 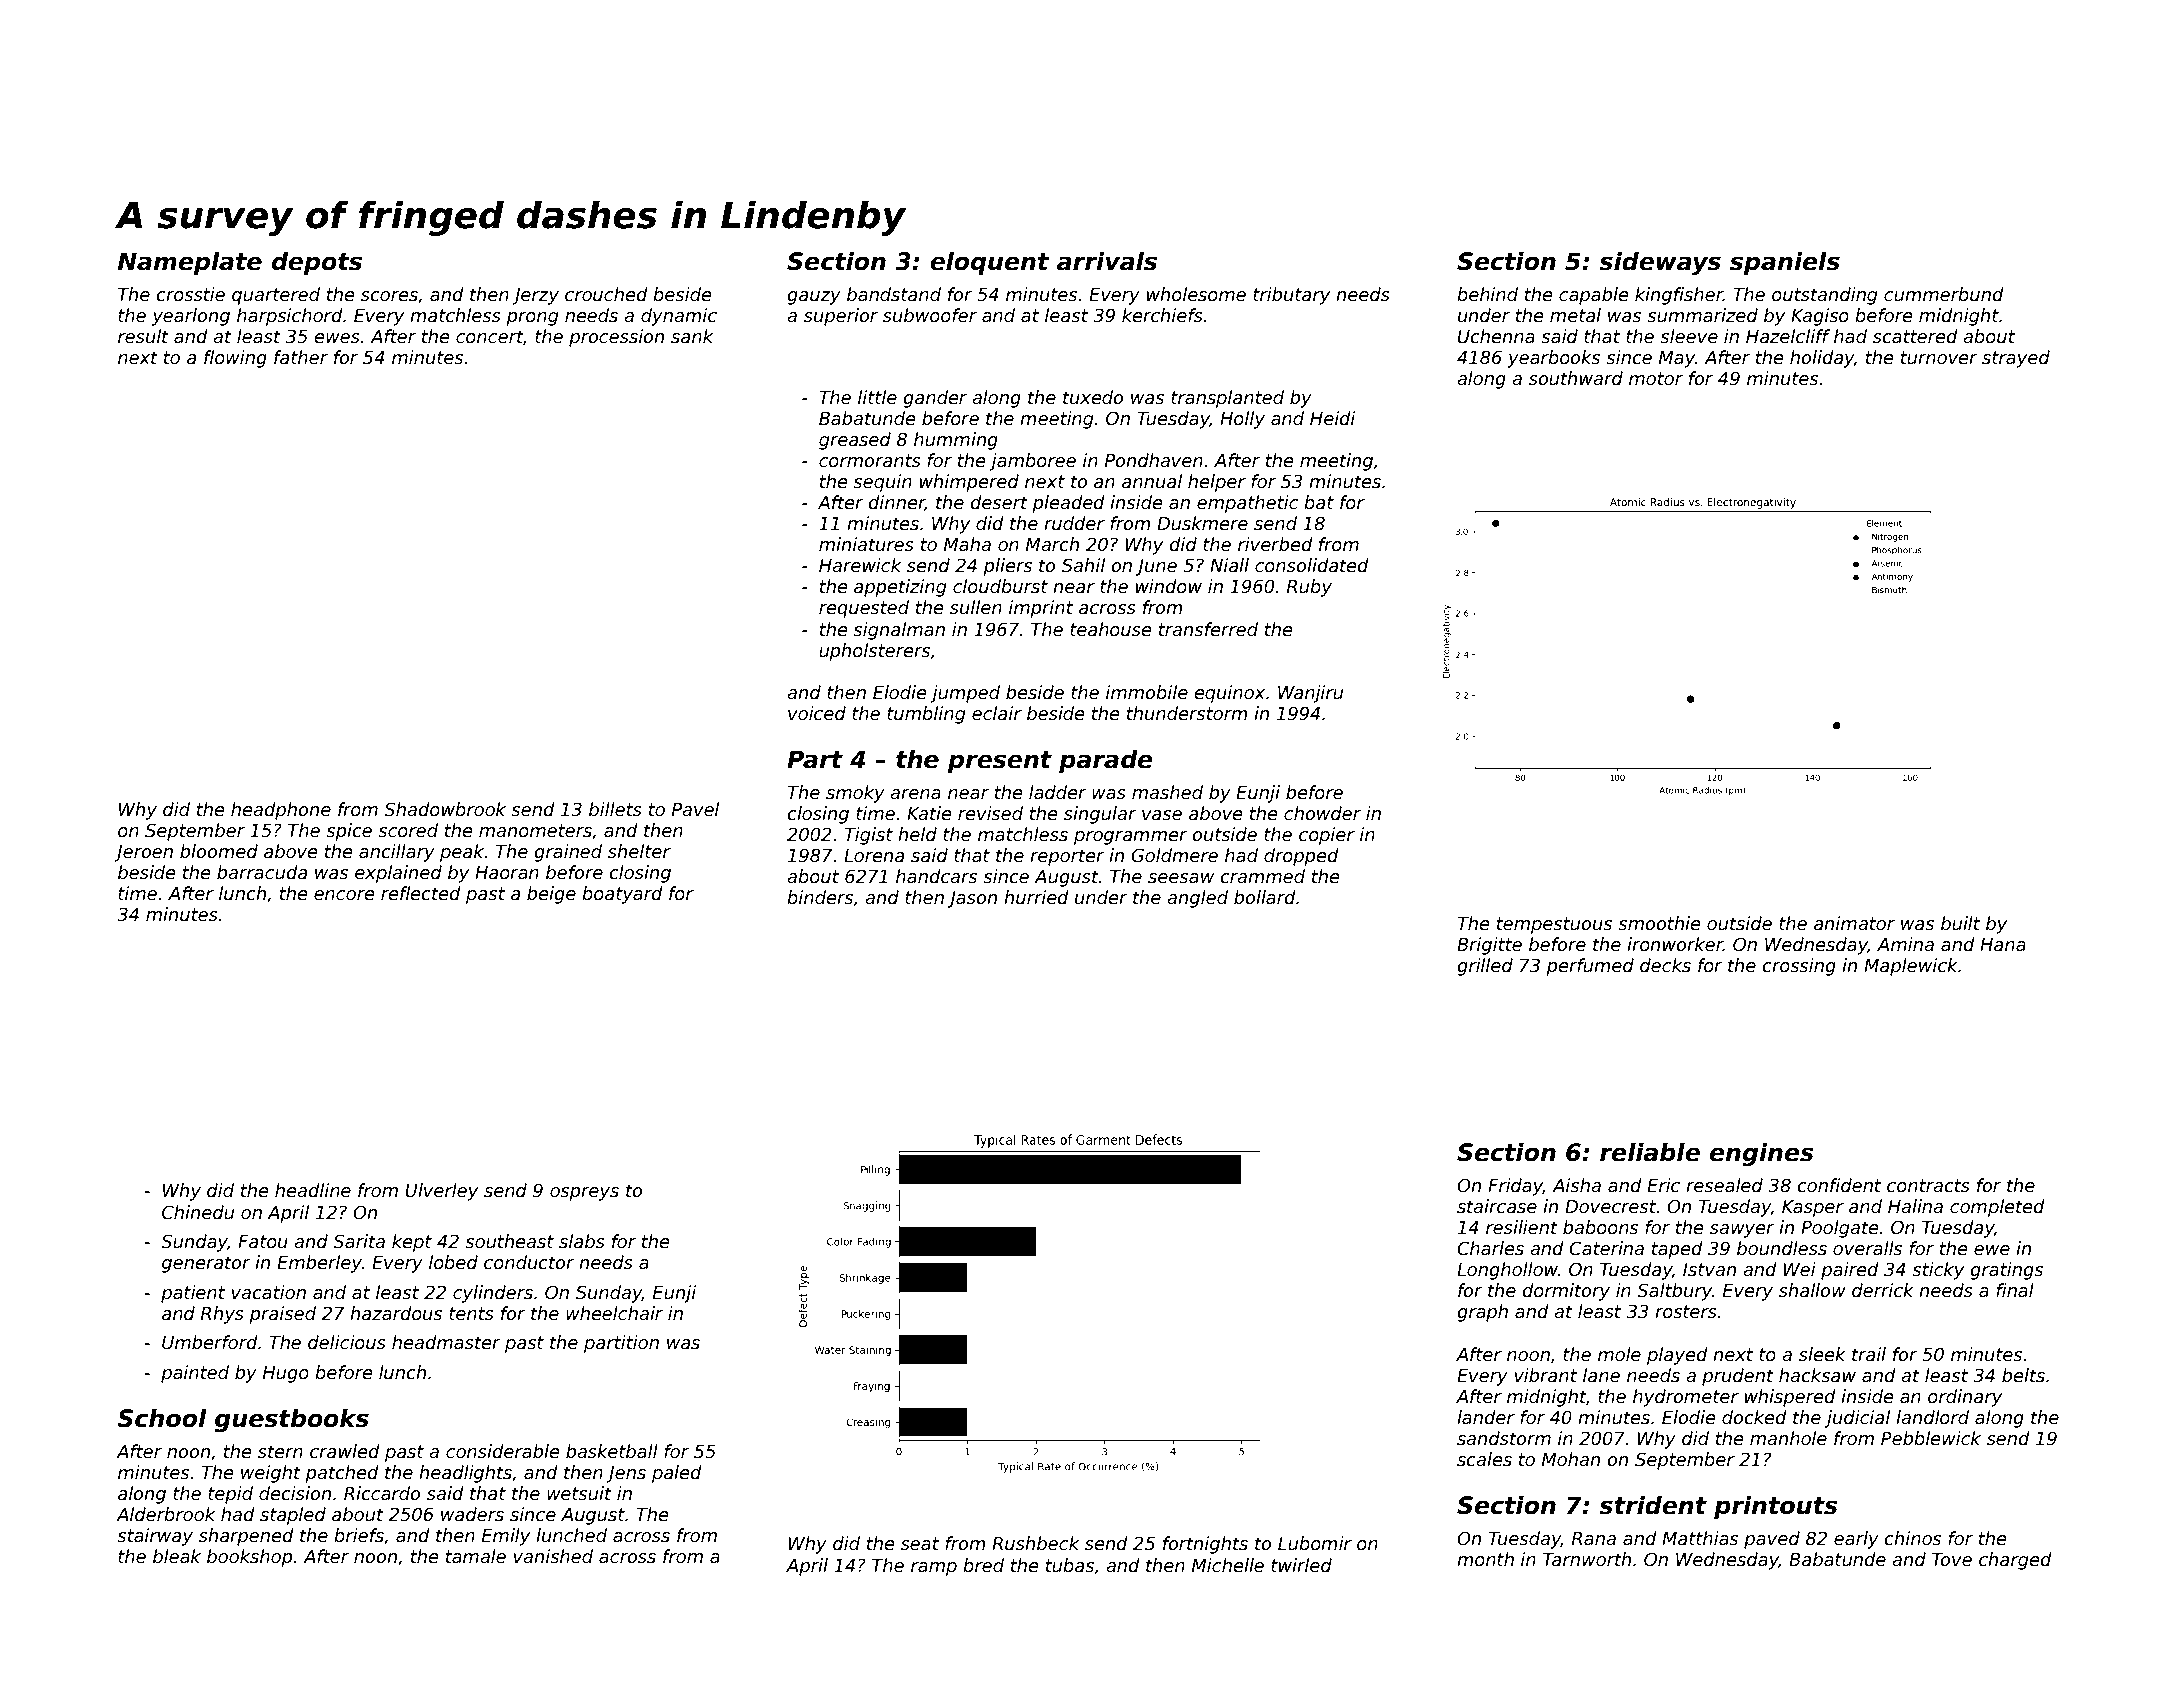 I want to click on bleak, so click(x=177, y=1556).
